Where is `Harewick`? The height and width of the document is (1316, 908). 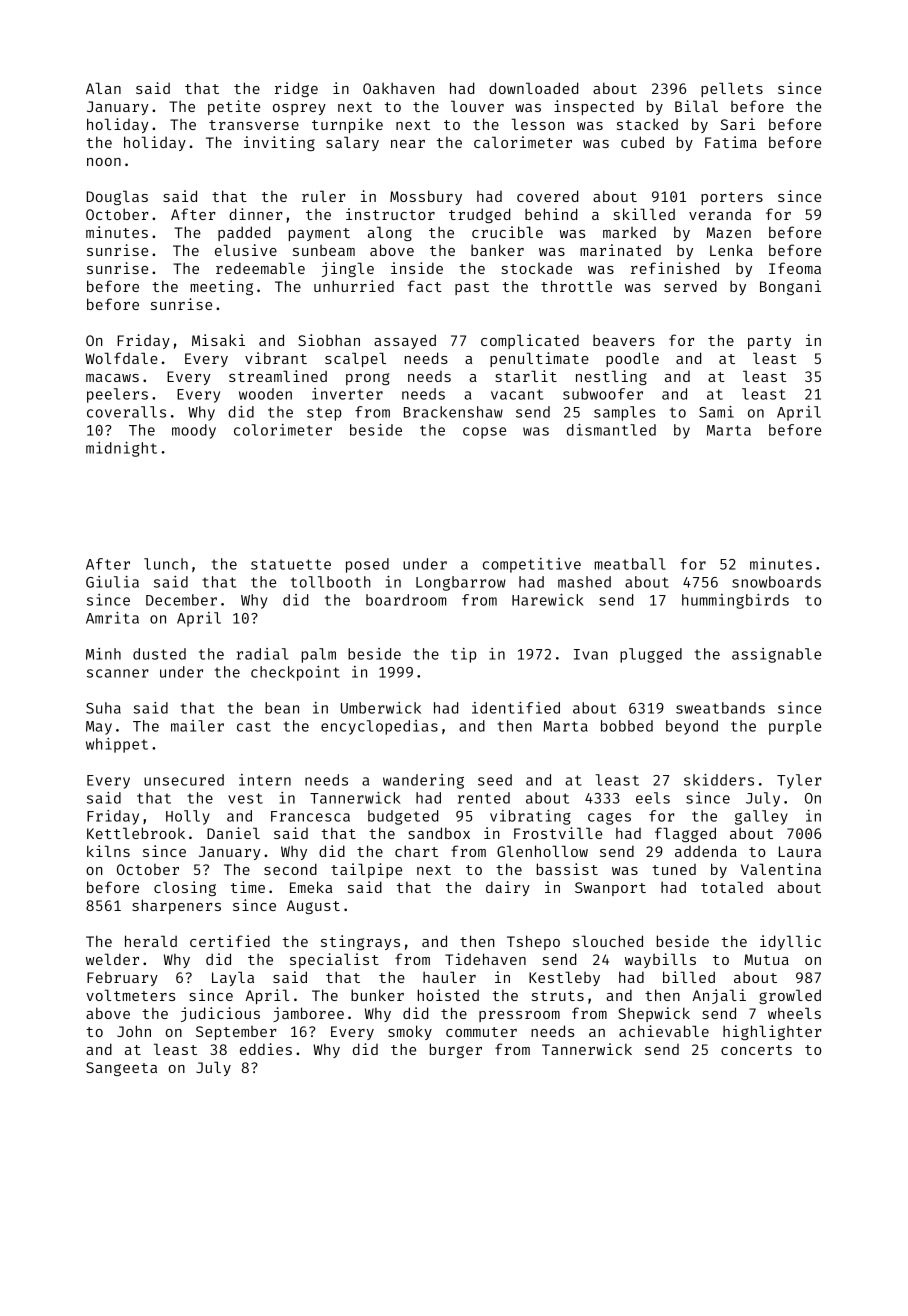
Harewick is located at coordinates (548, 600).
